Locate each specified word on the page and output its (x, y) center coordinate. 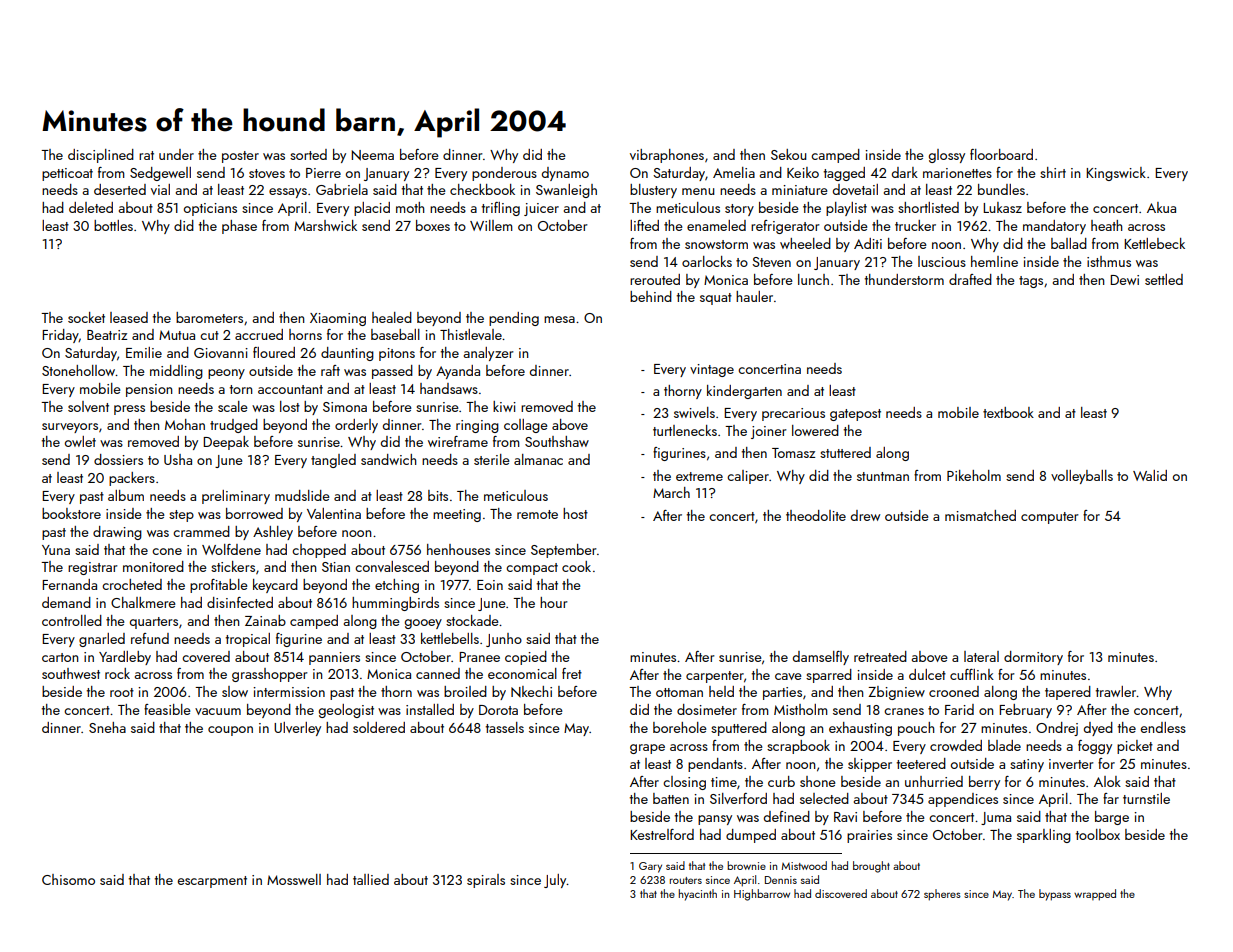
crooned (954, 691)
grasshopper (270, 675)
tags (1031, 282)
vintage (712, 370)
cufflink (972, 674)
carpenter (715, 677)
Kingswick (1116, 174)
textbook (1008, 412)
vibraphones (667, 156)
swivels (694, 412)
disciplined (101, 156)
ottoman (679, 692)
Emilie (144, 352)
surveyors (70, 428)
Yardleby (125, 658)
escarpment (212, 882)
